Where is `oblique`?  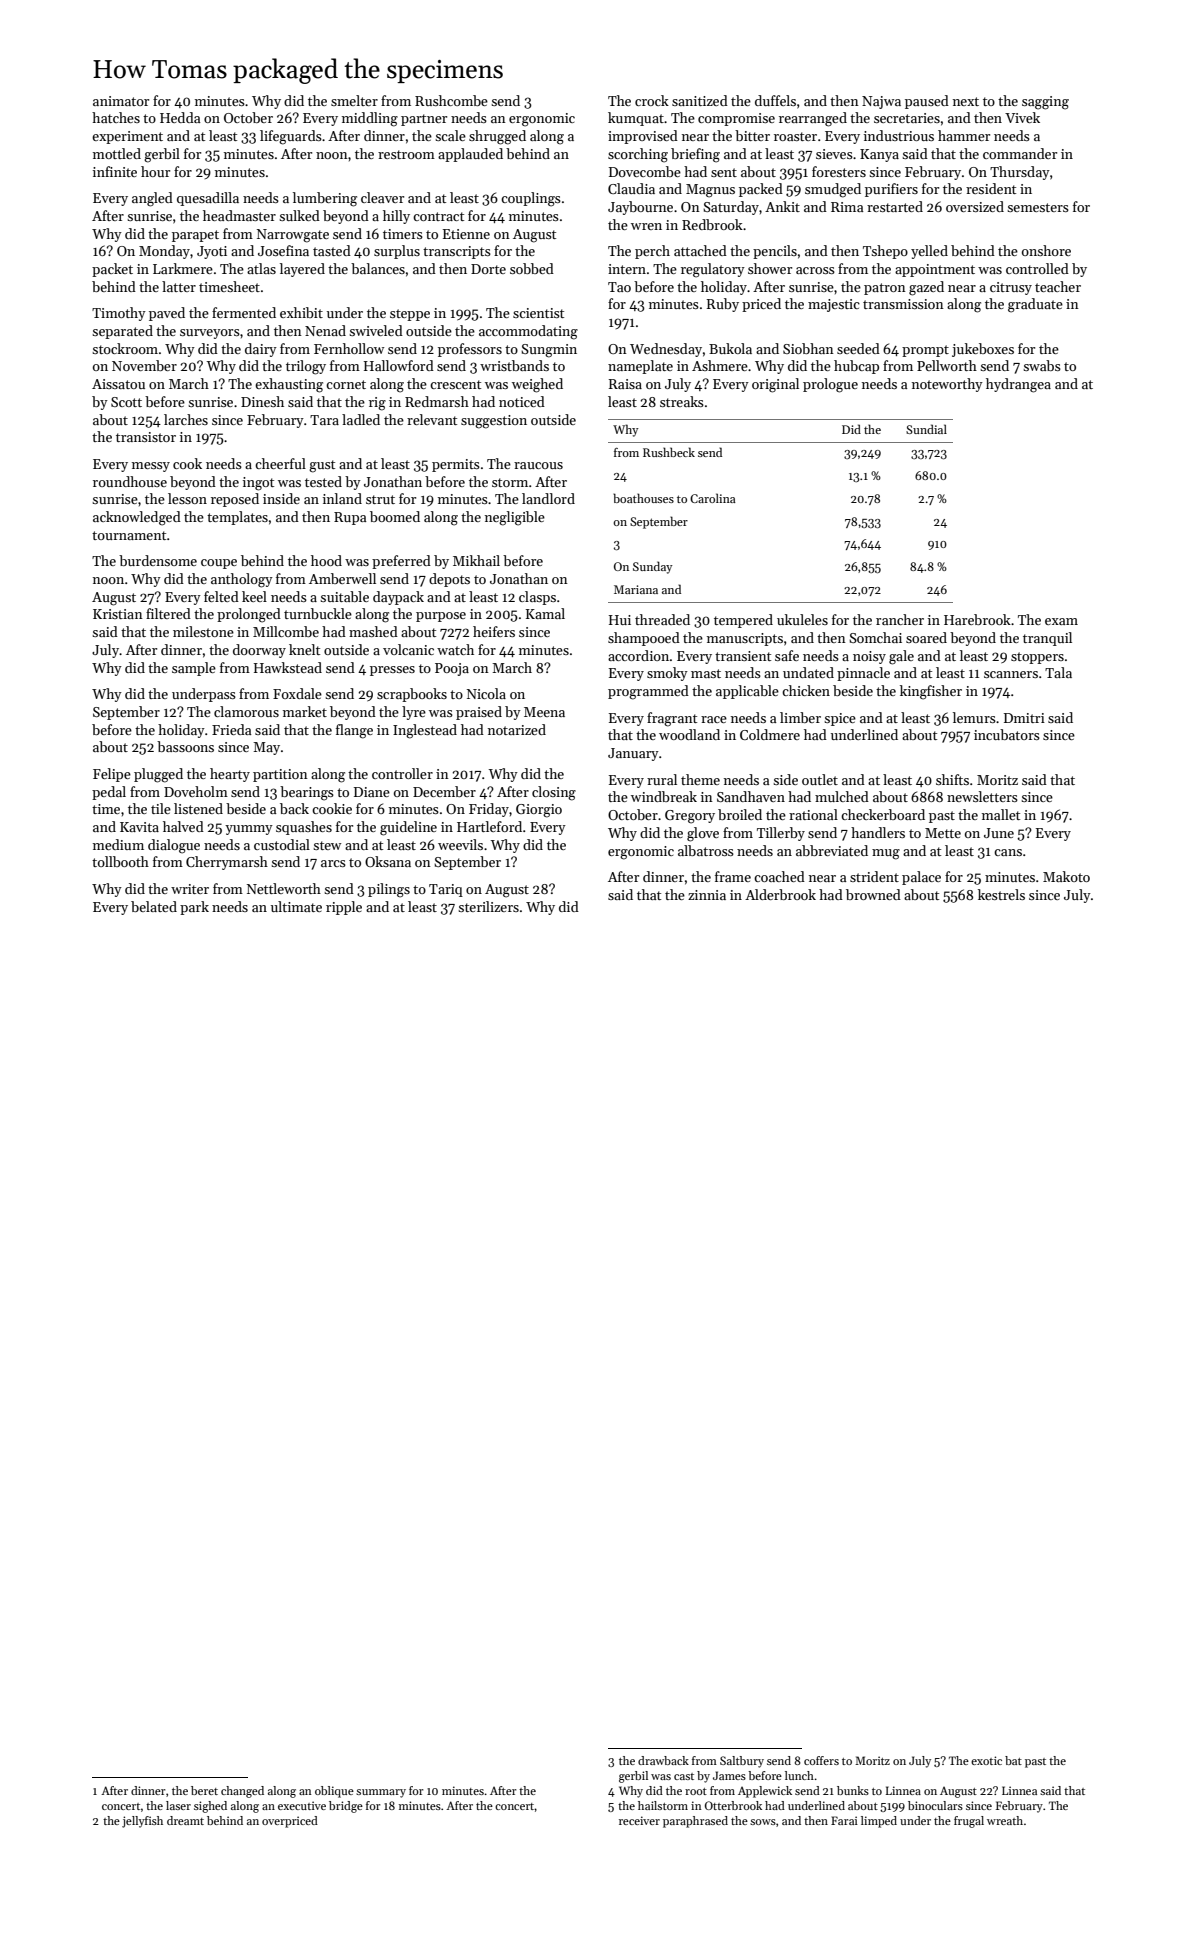 oblique is located at coordinates (334, 1792).
